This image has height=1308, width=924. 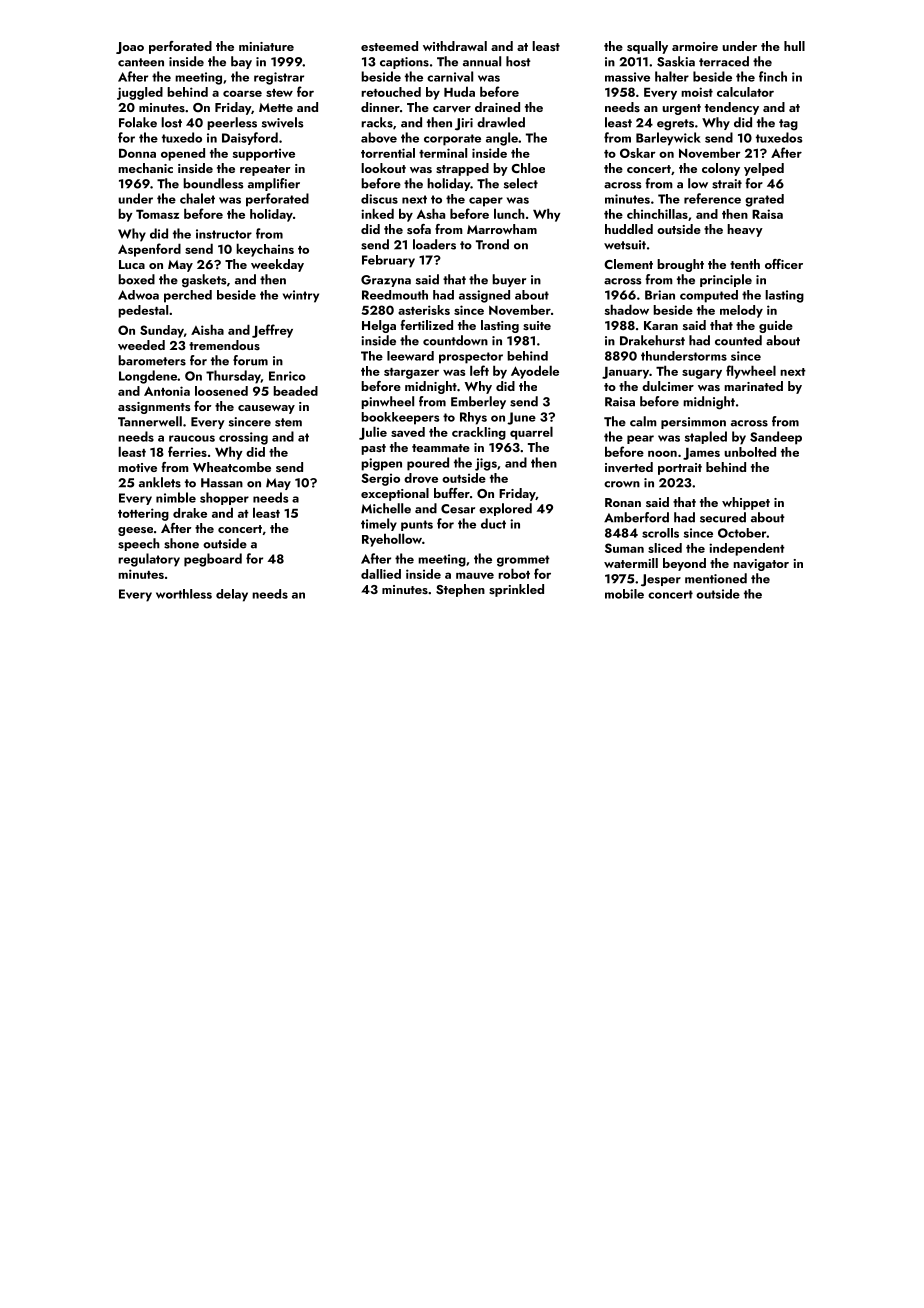 I want to click on inverted, so click(x=629, y=467).
